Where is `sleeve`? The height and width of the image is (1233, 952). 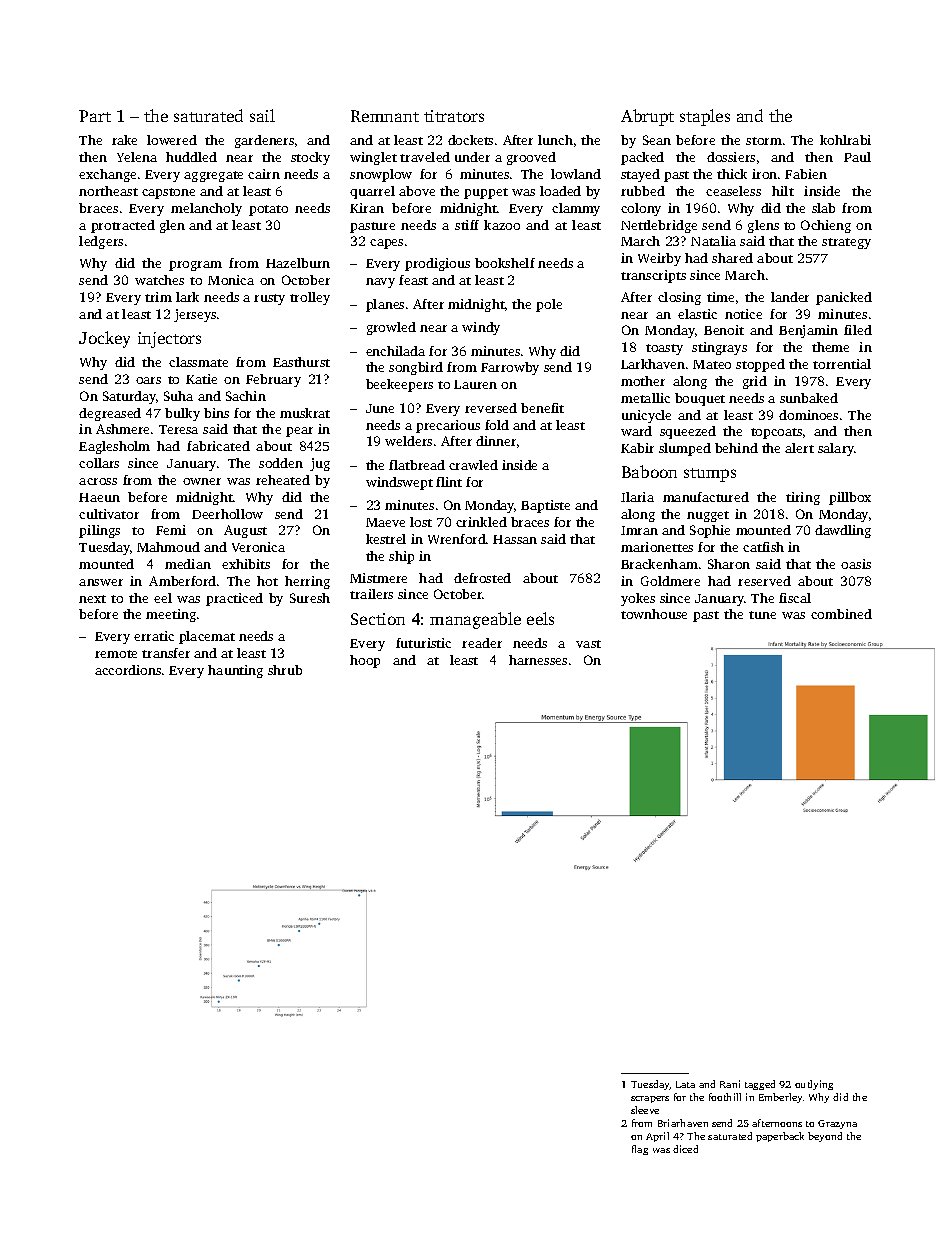 sleeve is located at coordinates (645, 1110).
